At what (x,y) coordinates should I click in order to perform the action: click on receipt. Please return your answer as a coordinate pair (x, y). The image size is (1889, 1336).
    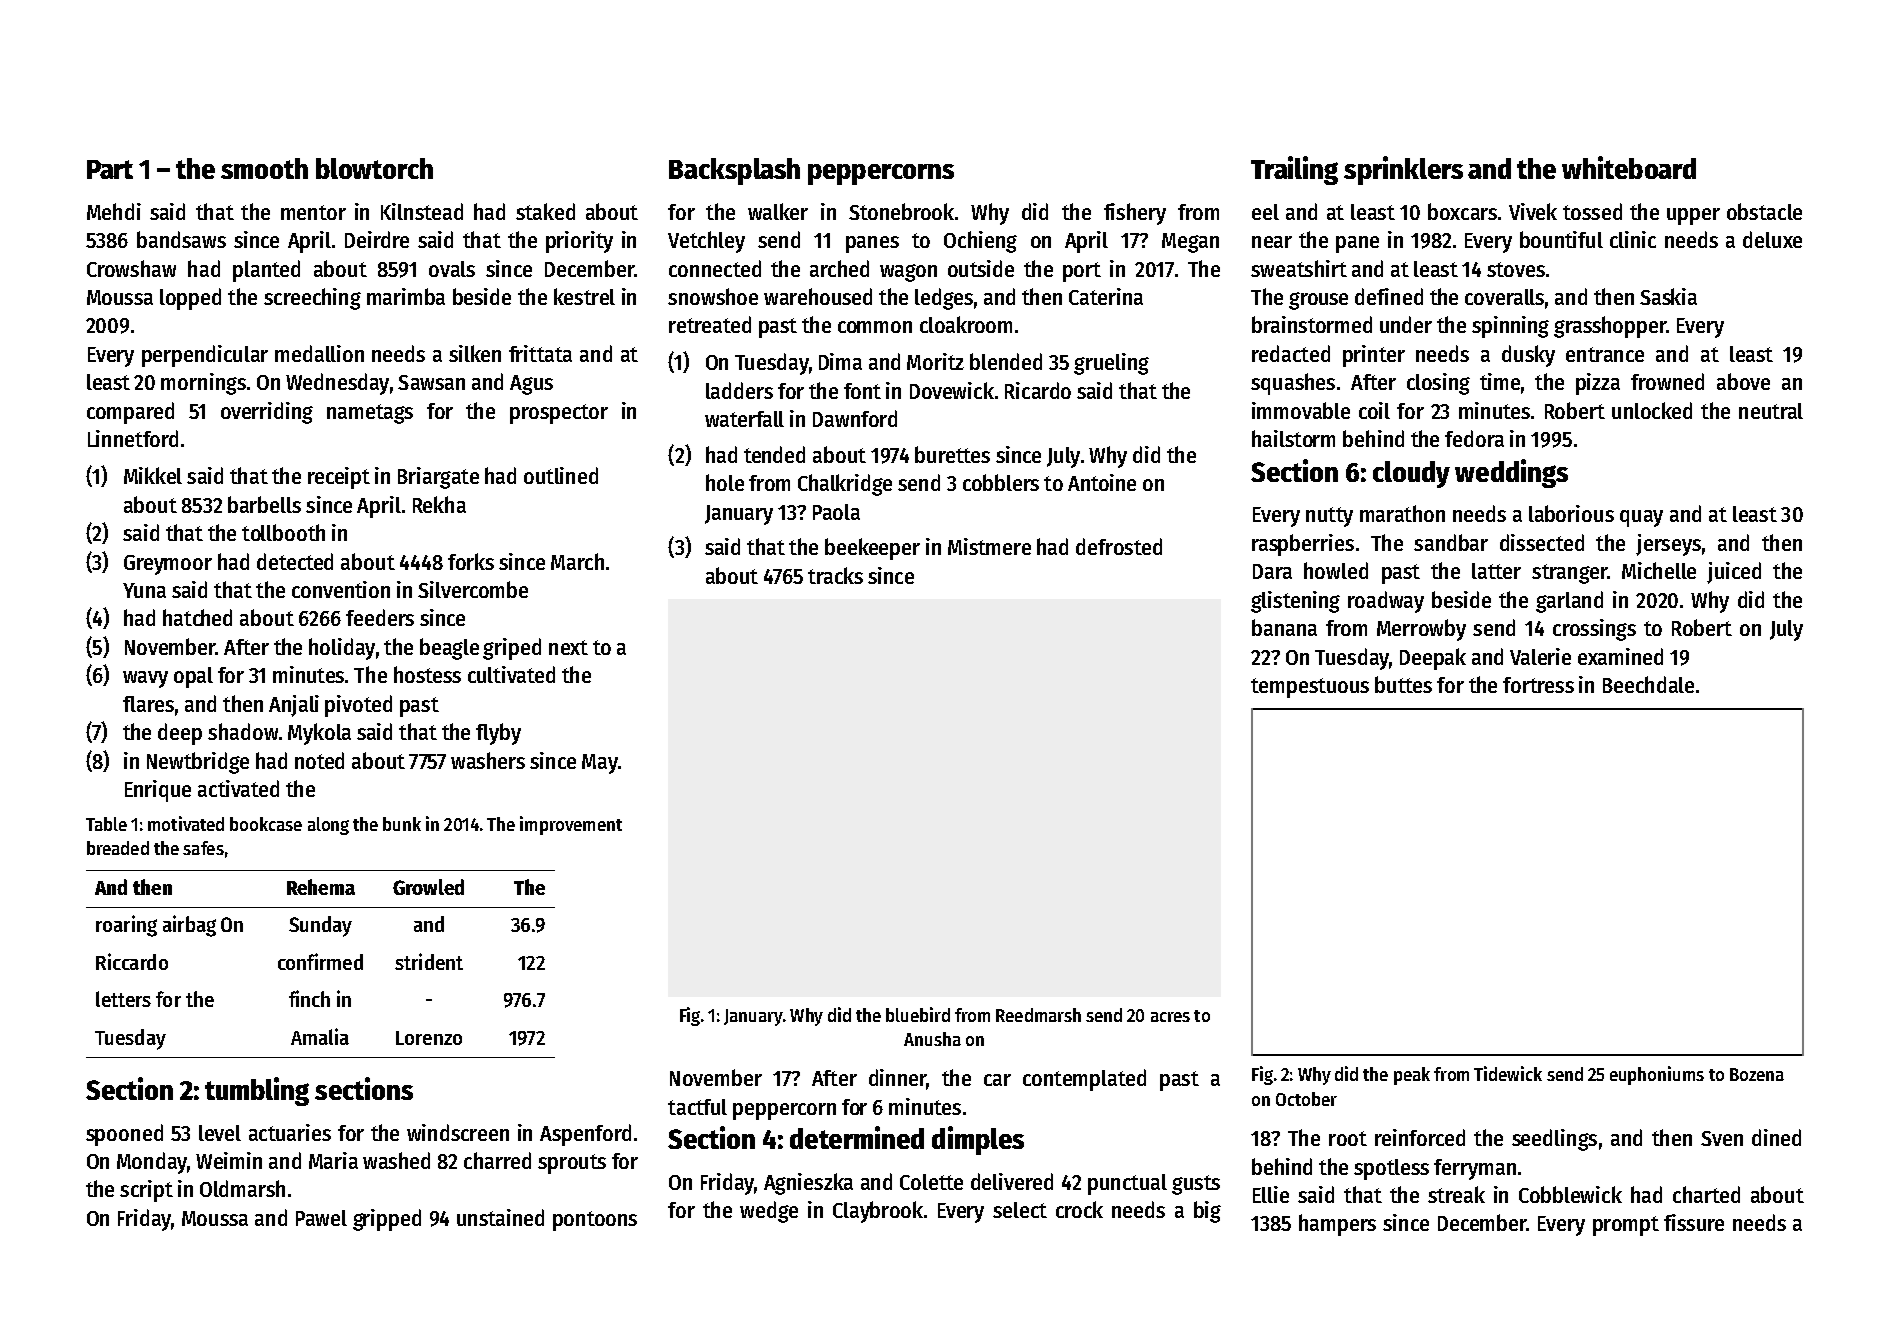
    Looking at the image, I should click on (339, 478).
